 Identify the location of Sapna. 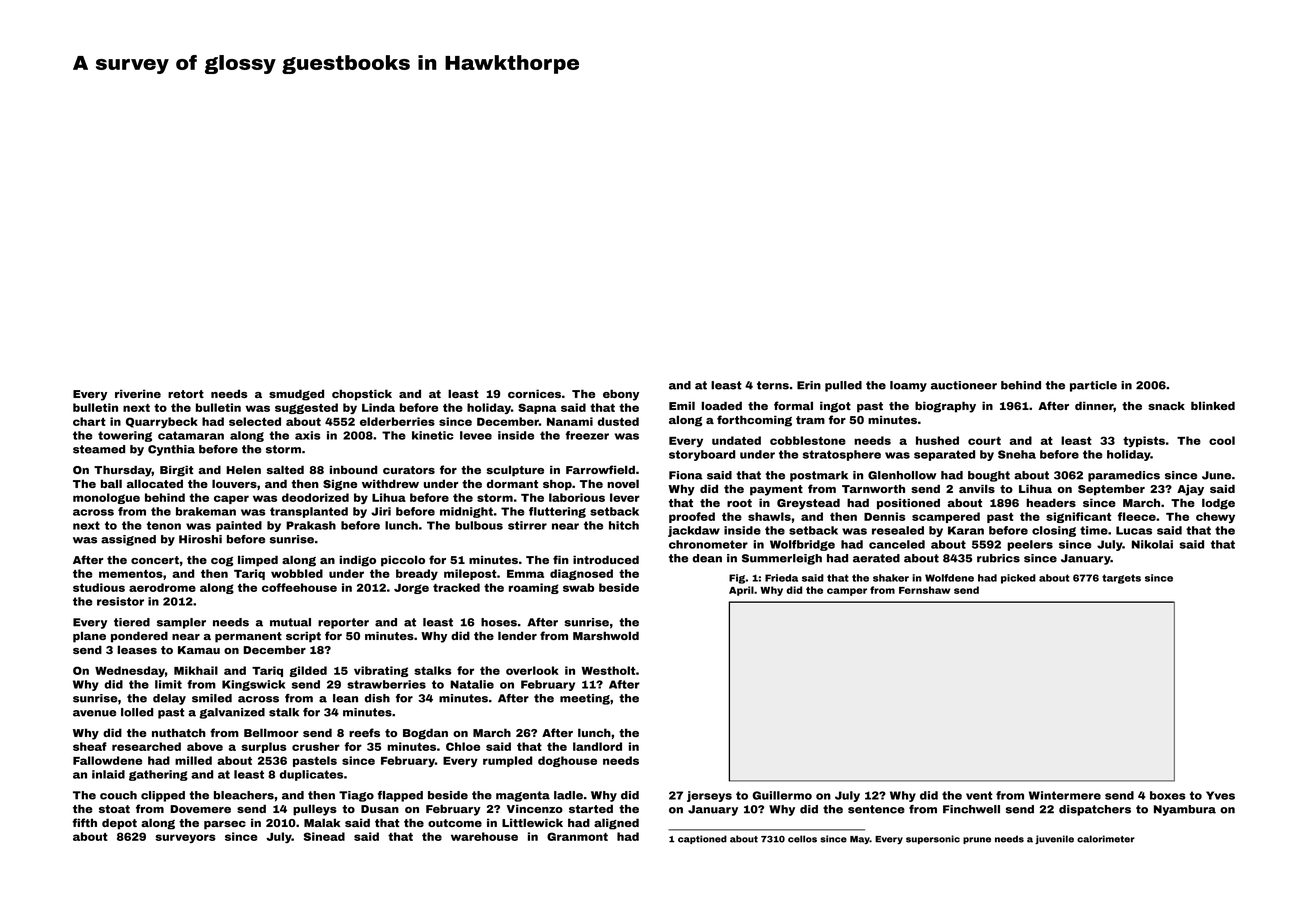
(537, 408).
